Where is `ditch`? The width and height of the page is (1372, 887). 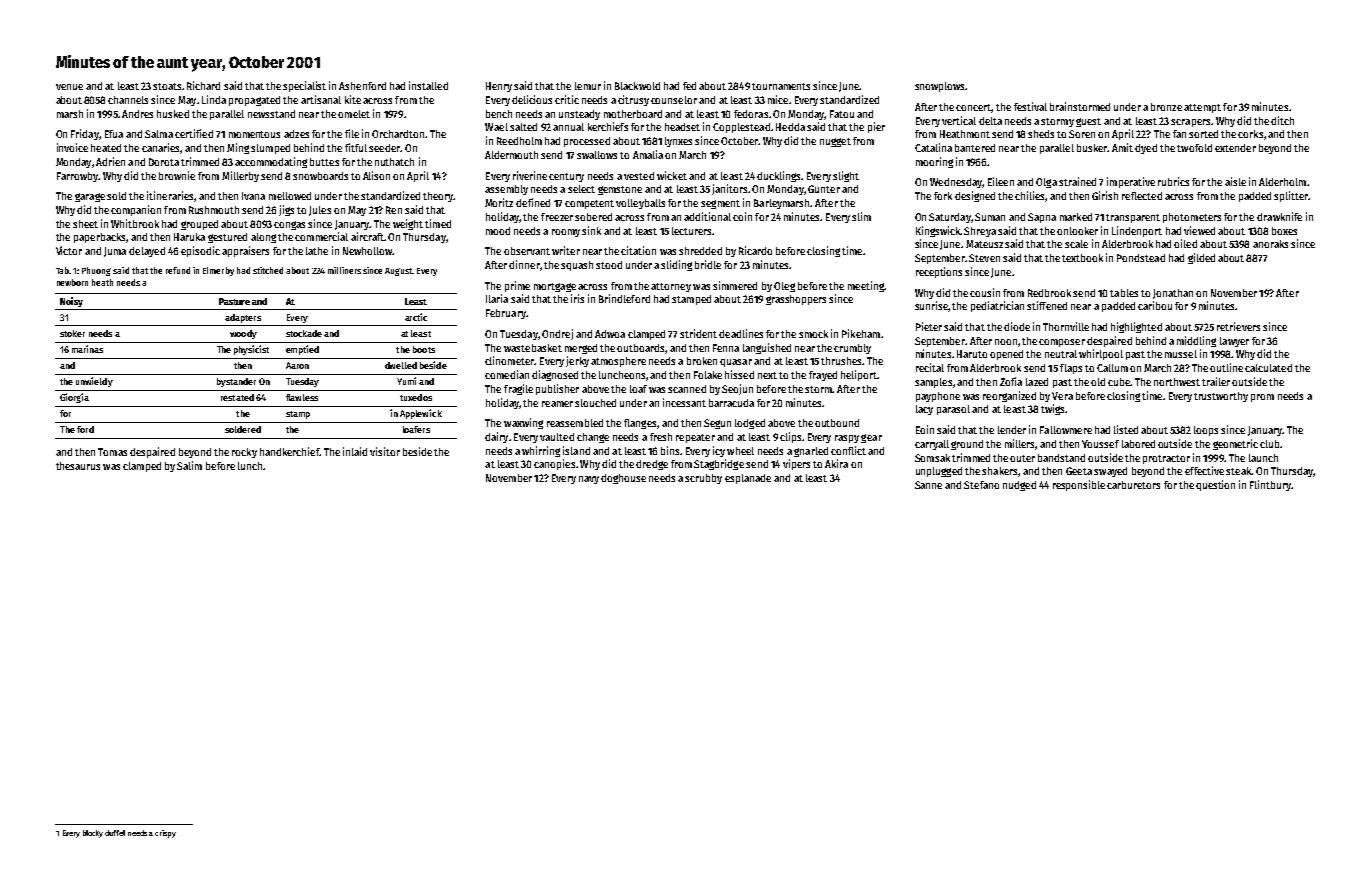 ditch is located at coordinates (1282, 120).
